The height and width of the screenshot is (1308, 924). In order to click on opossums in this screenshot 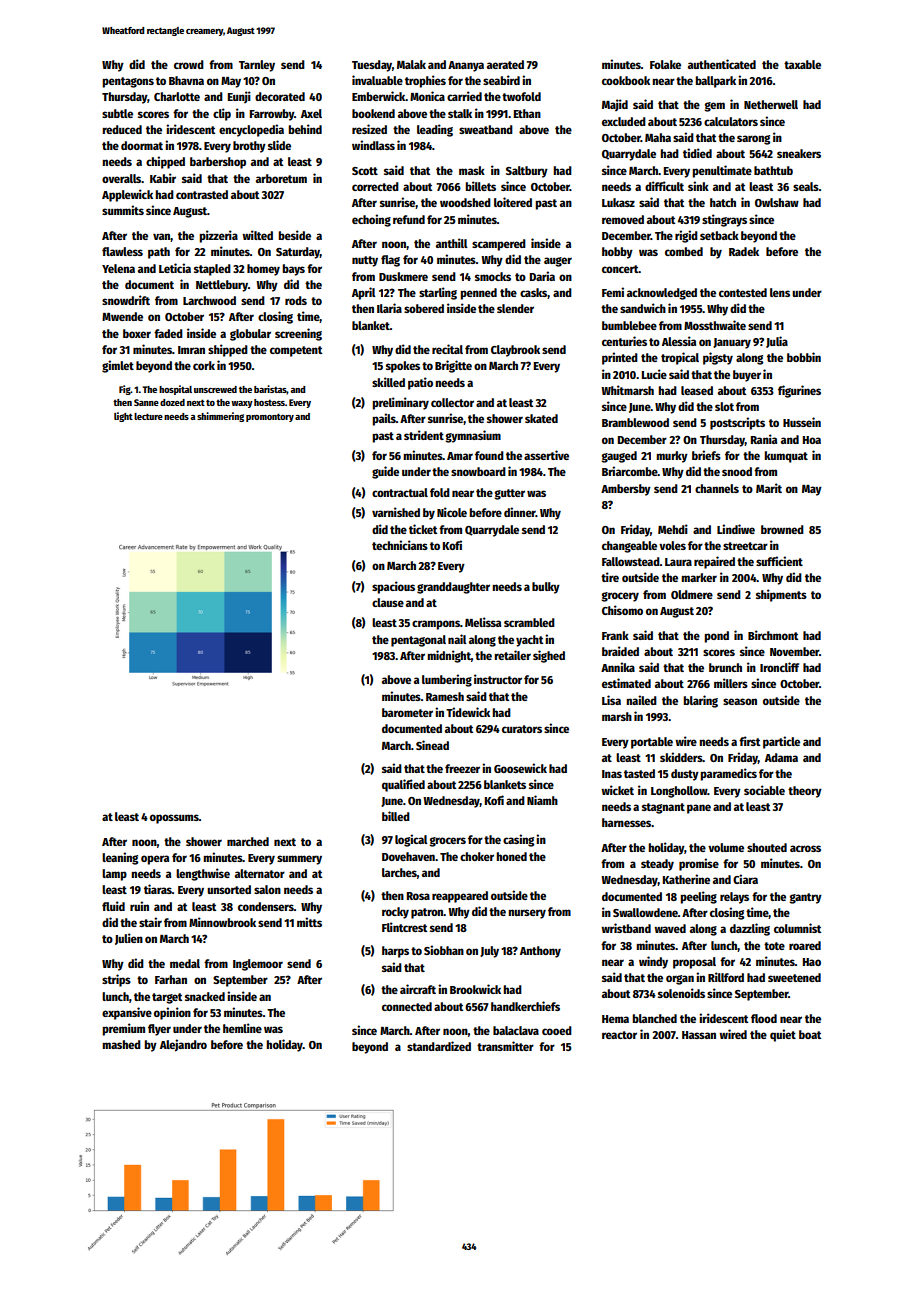, I will do `click(174, 819)`.
